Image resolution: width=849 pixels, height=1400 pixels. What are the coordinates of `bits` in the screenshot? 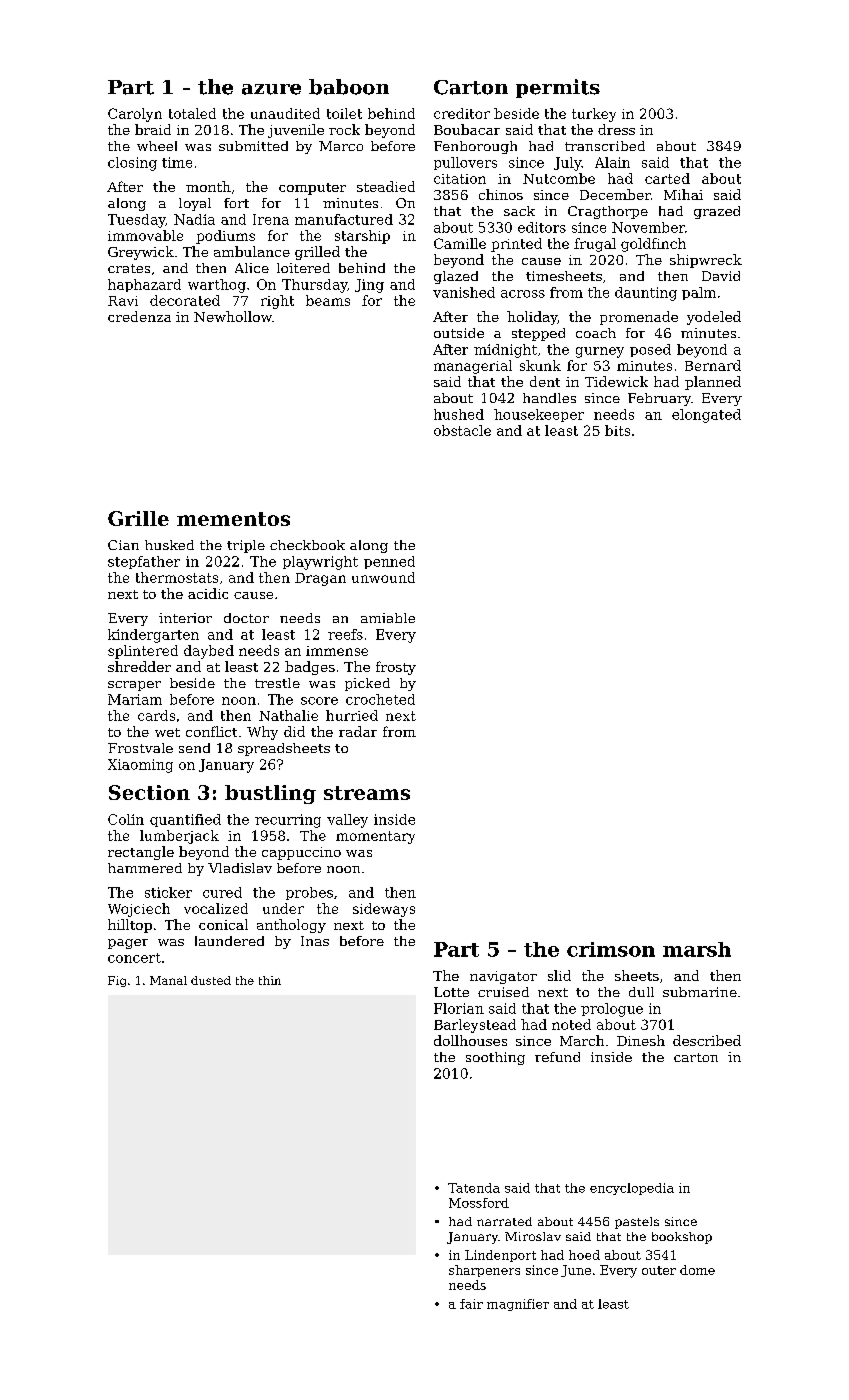 It's located at (617, 430).
